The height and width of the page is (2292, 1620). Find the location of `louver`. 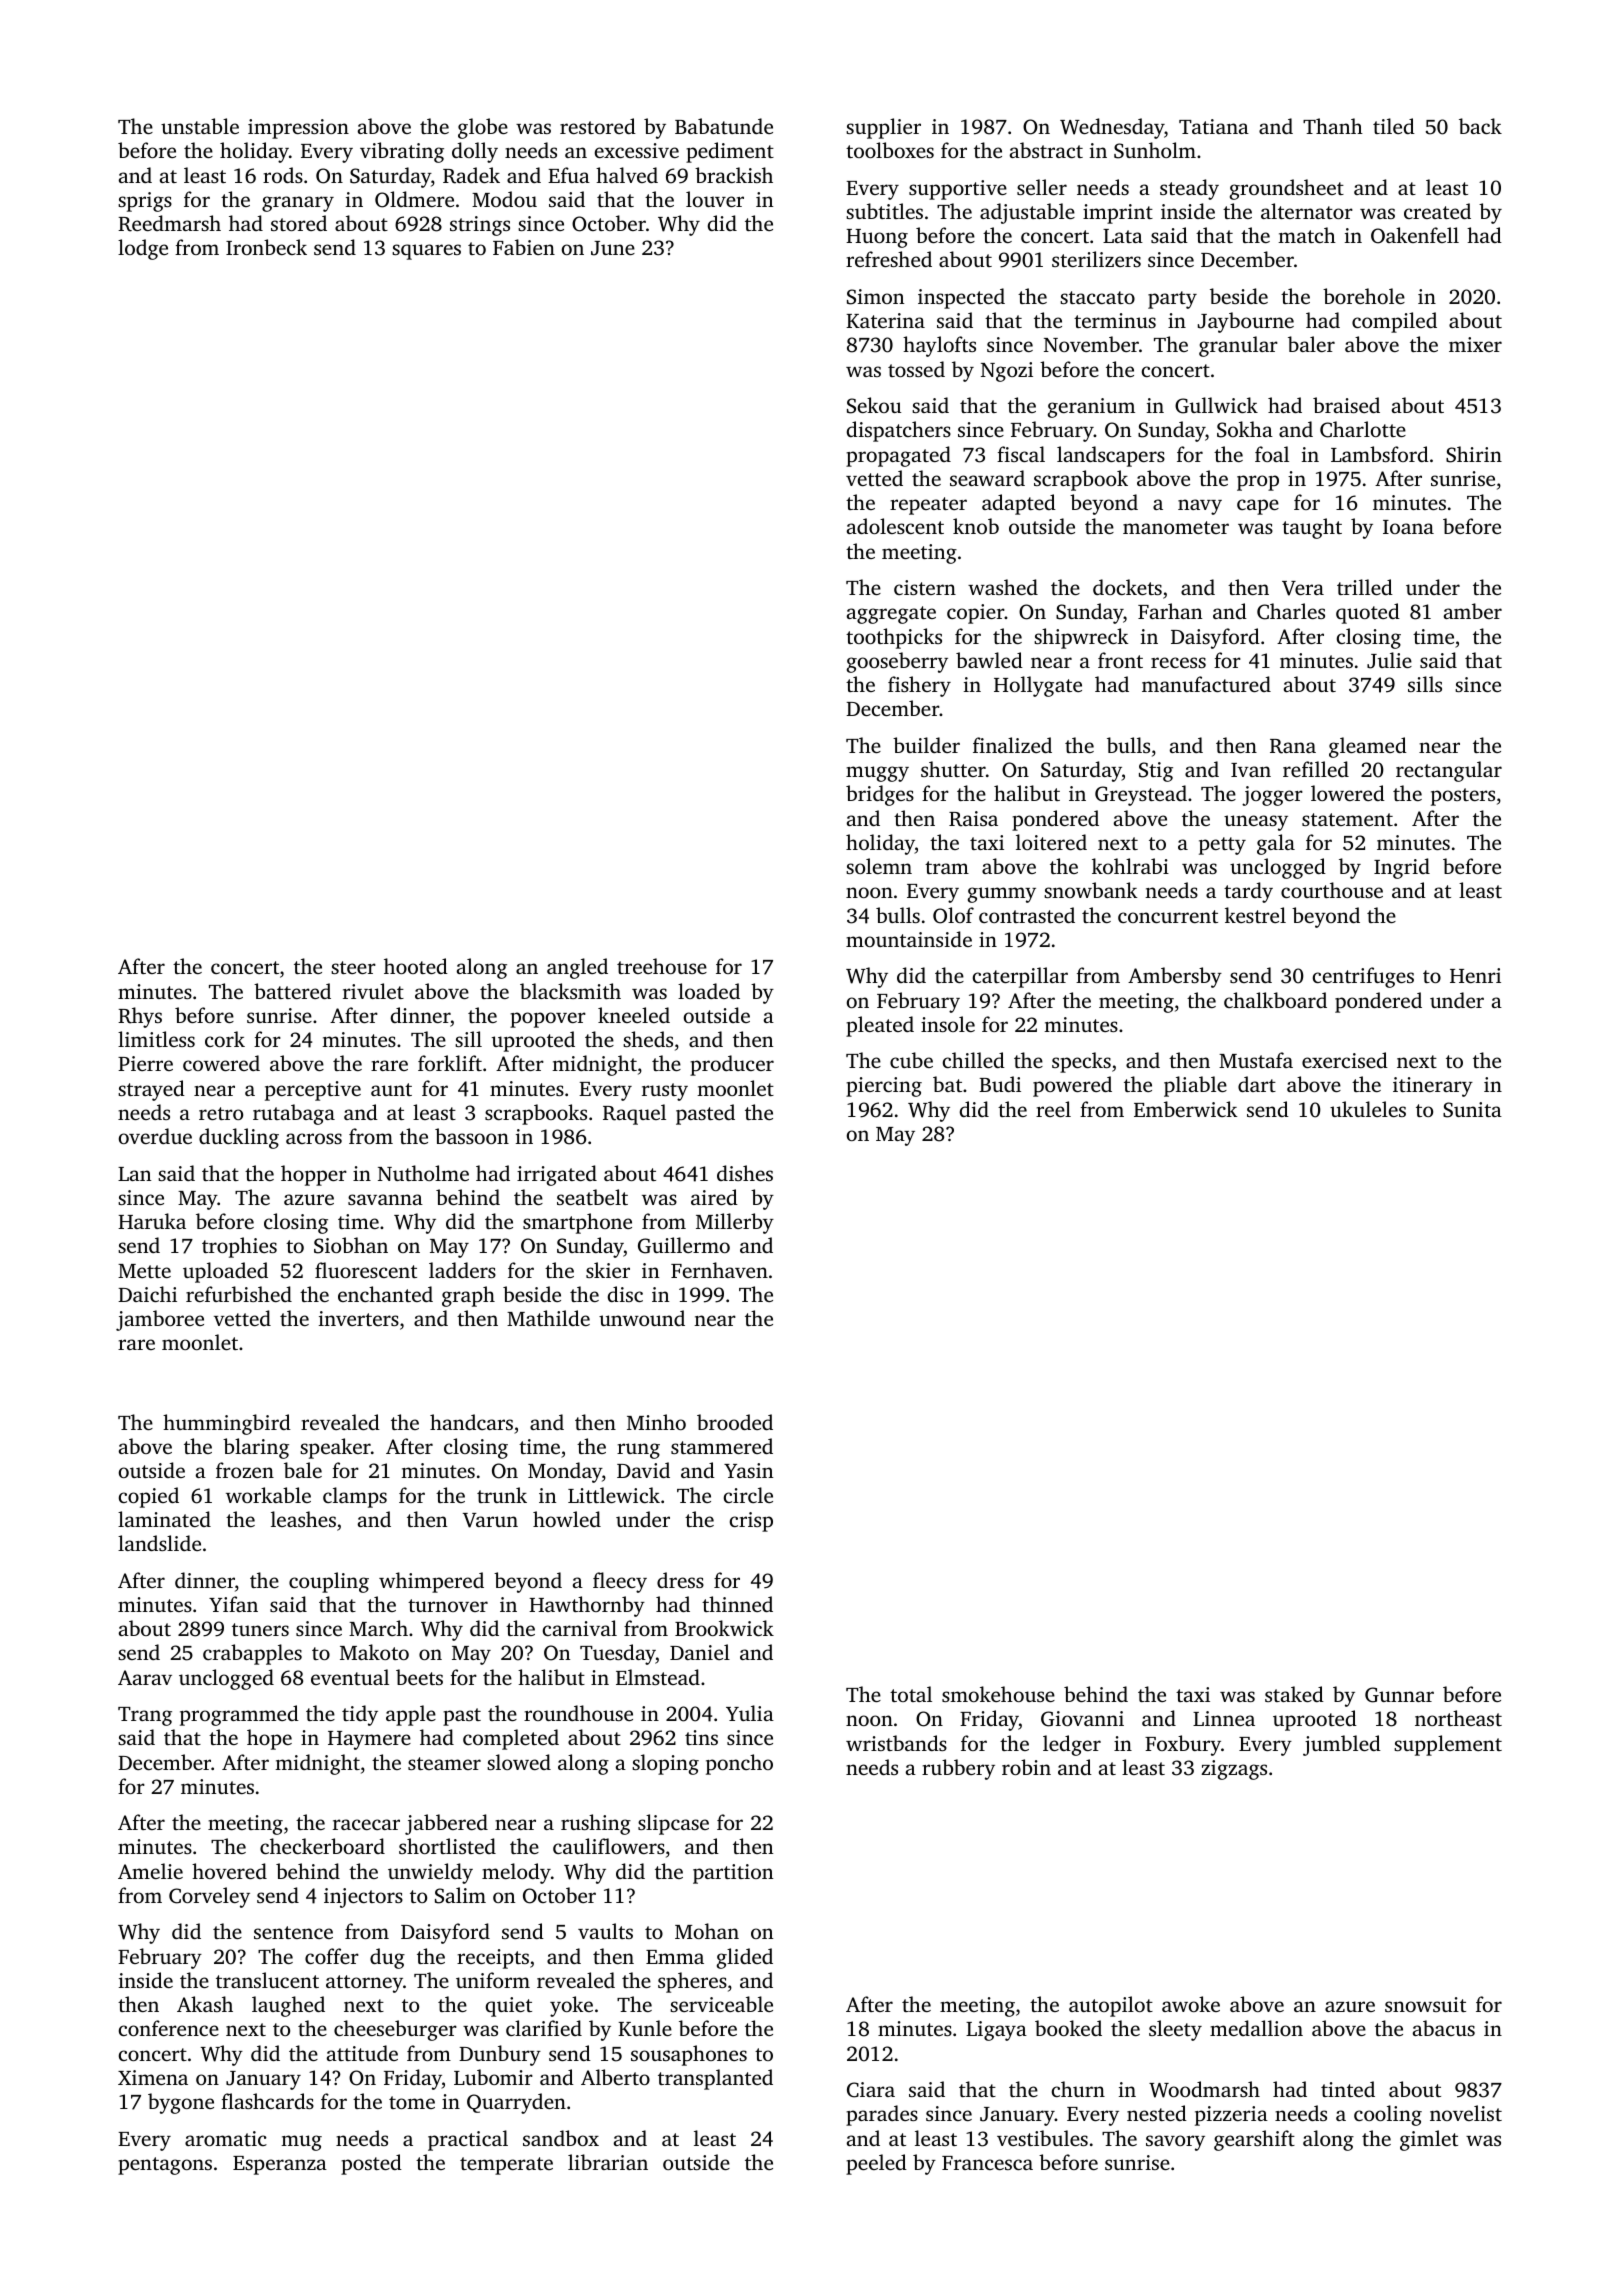

louver is located at coordinates (715, 199).
